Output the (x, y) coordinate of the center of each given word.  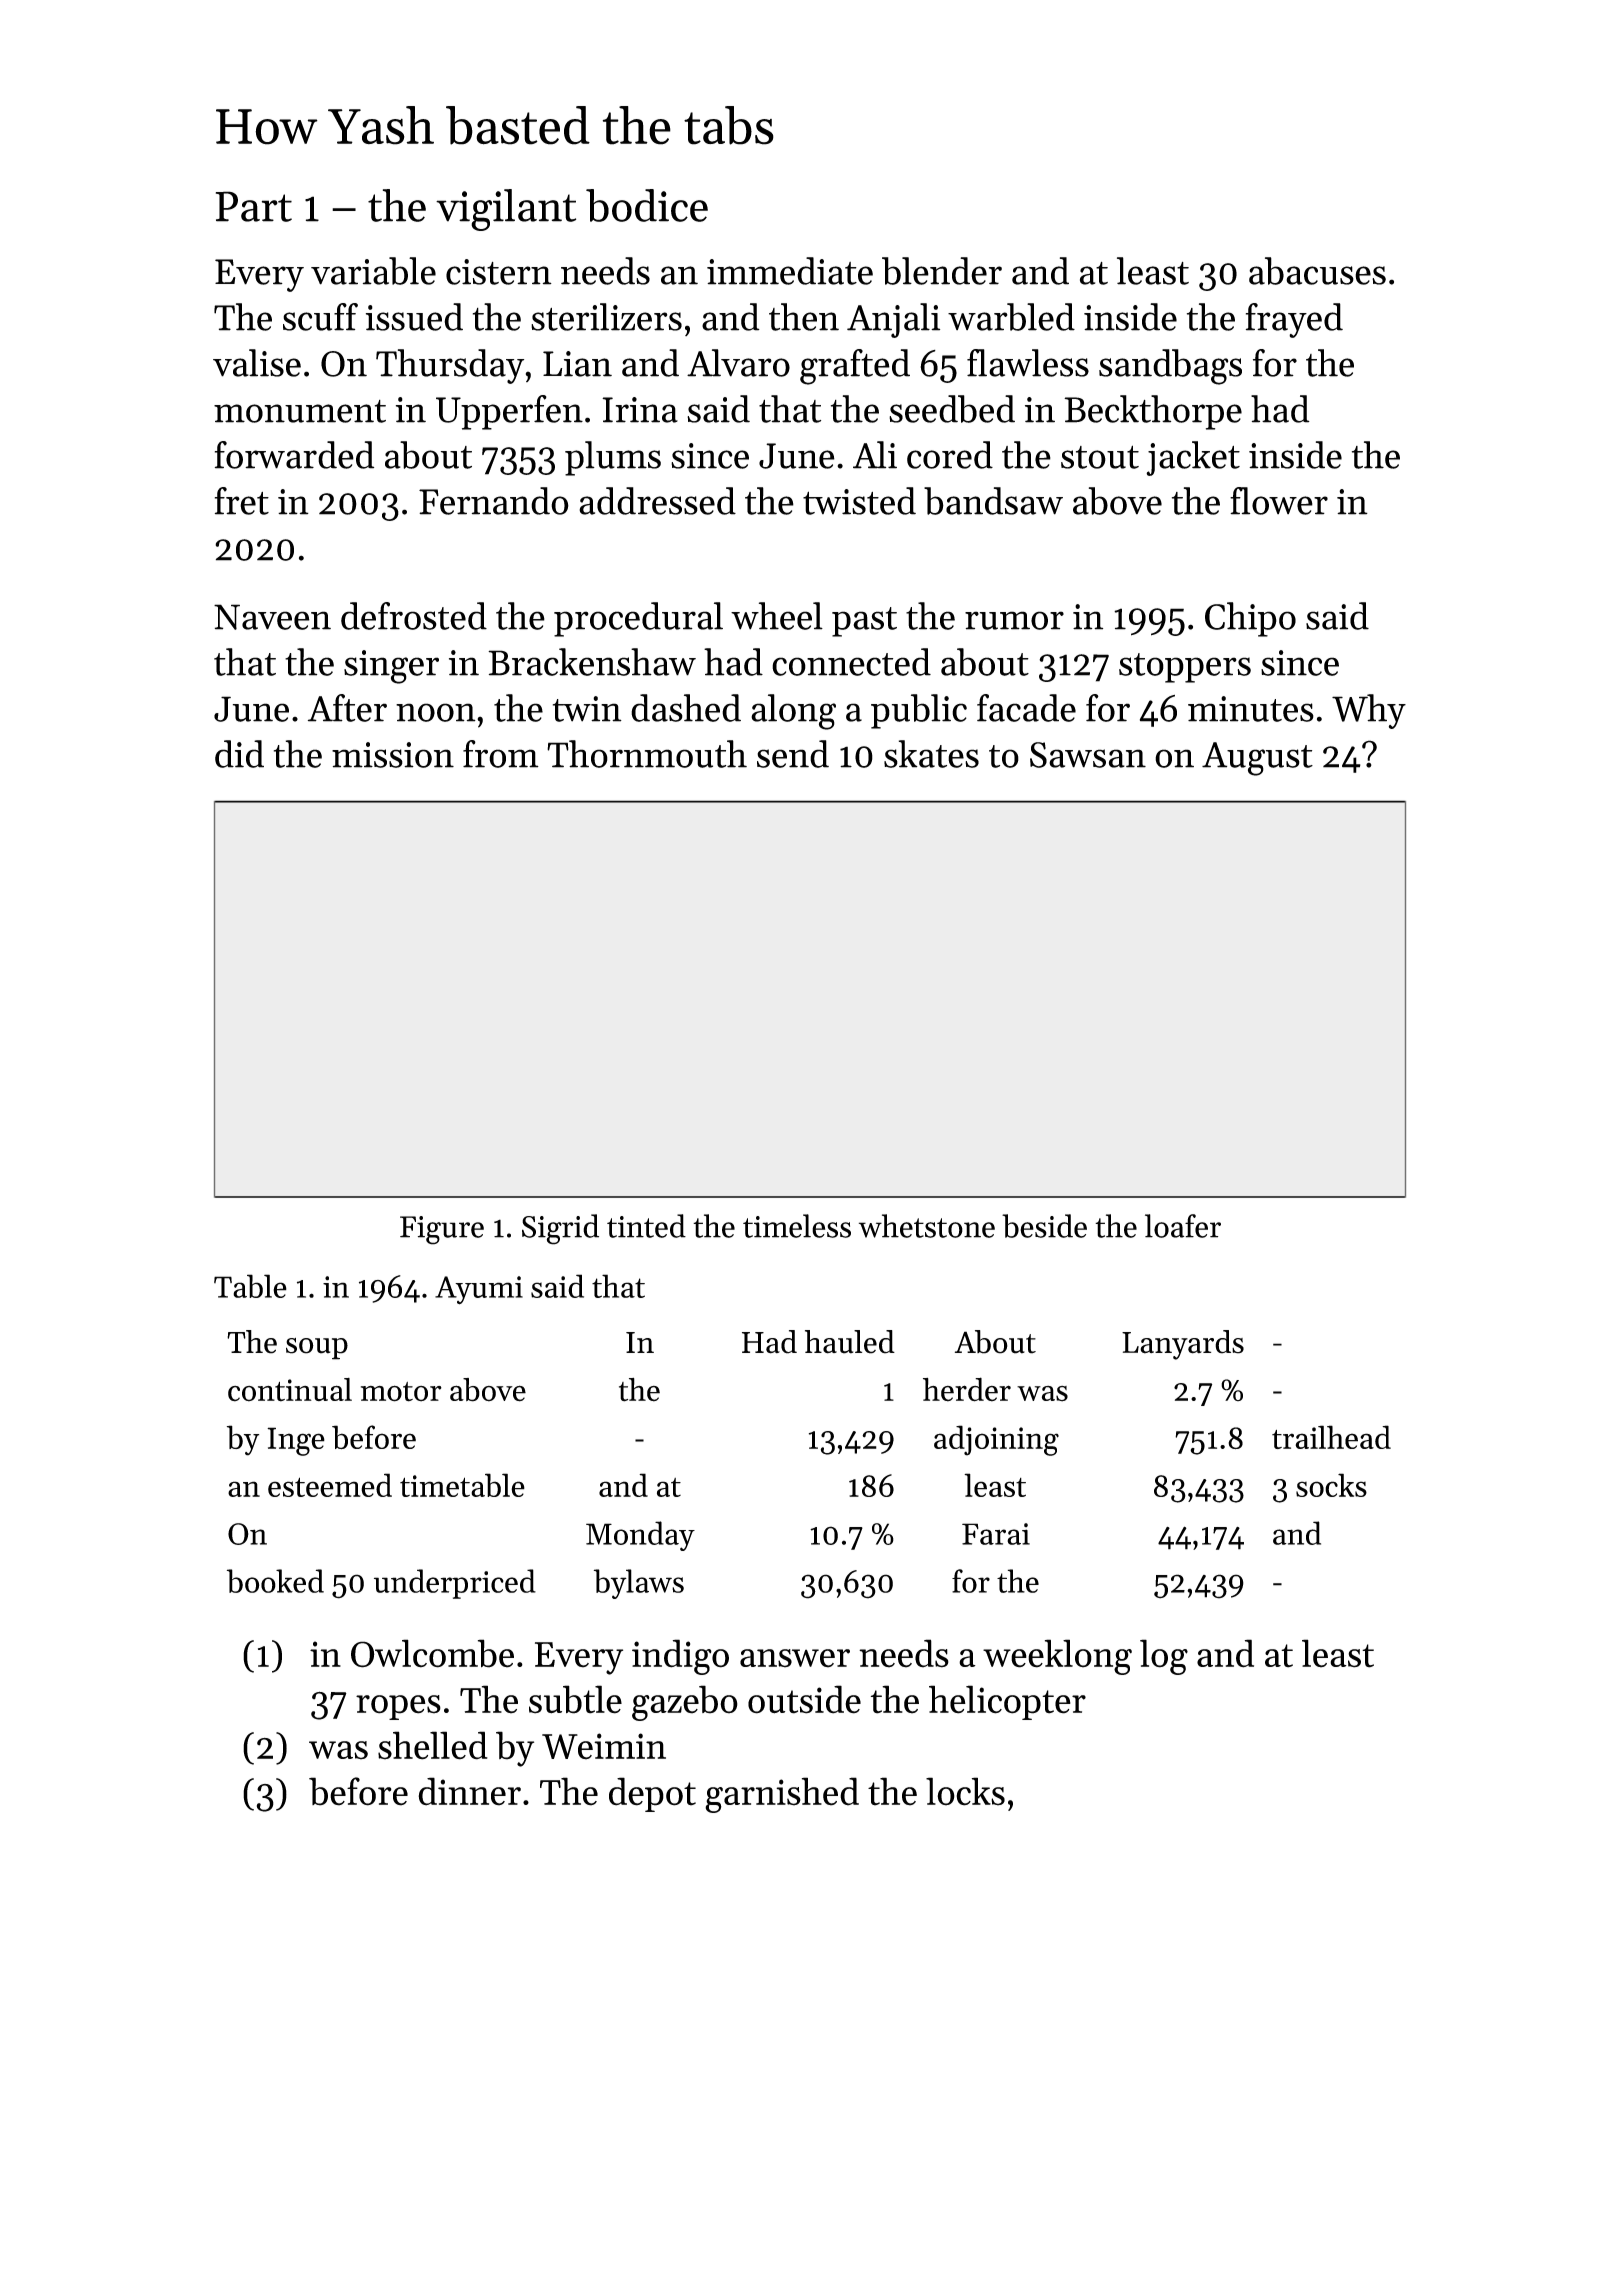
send (793, 754)
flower (1279, 501)
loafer (1183, 1226)
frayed (1294, 320)
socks (1331, 1485)
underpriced (455, 1584)
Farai (996, 1534)
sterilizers (606, 317)
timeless (797, 1226)
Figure (442, 1230)
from (501, 754)
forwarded (294, 455)
